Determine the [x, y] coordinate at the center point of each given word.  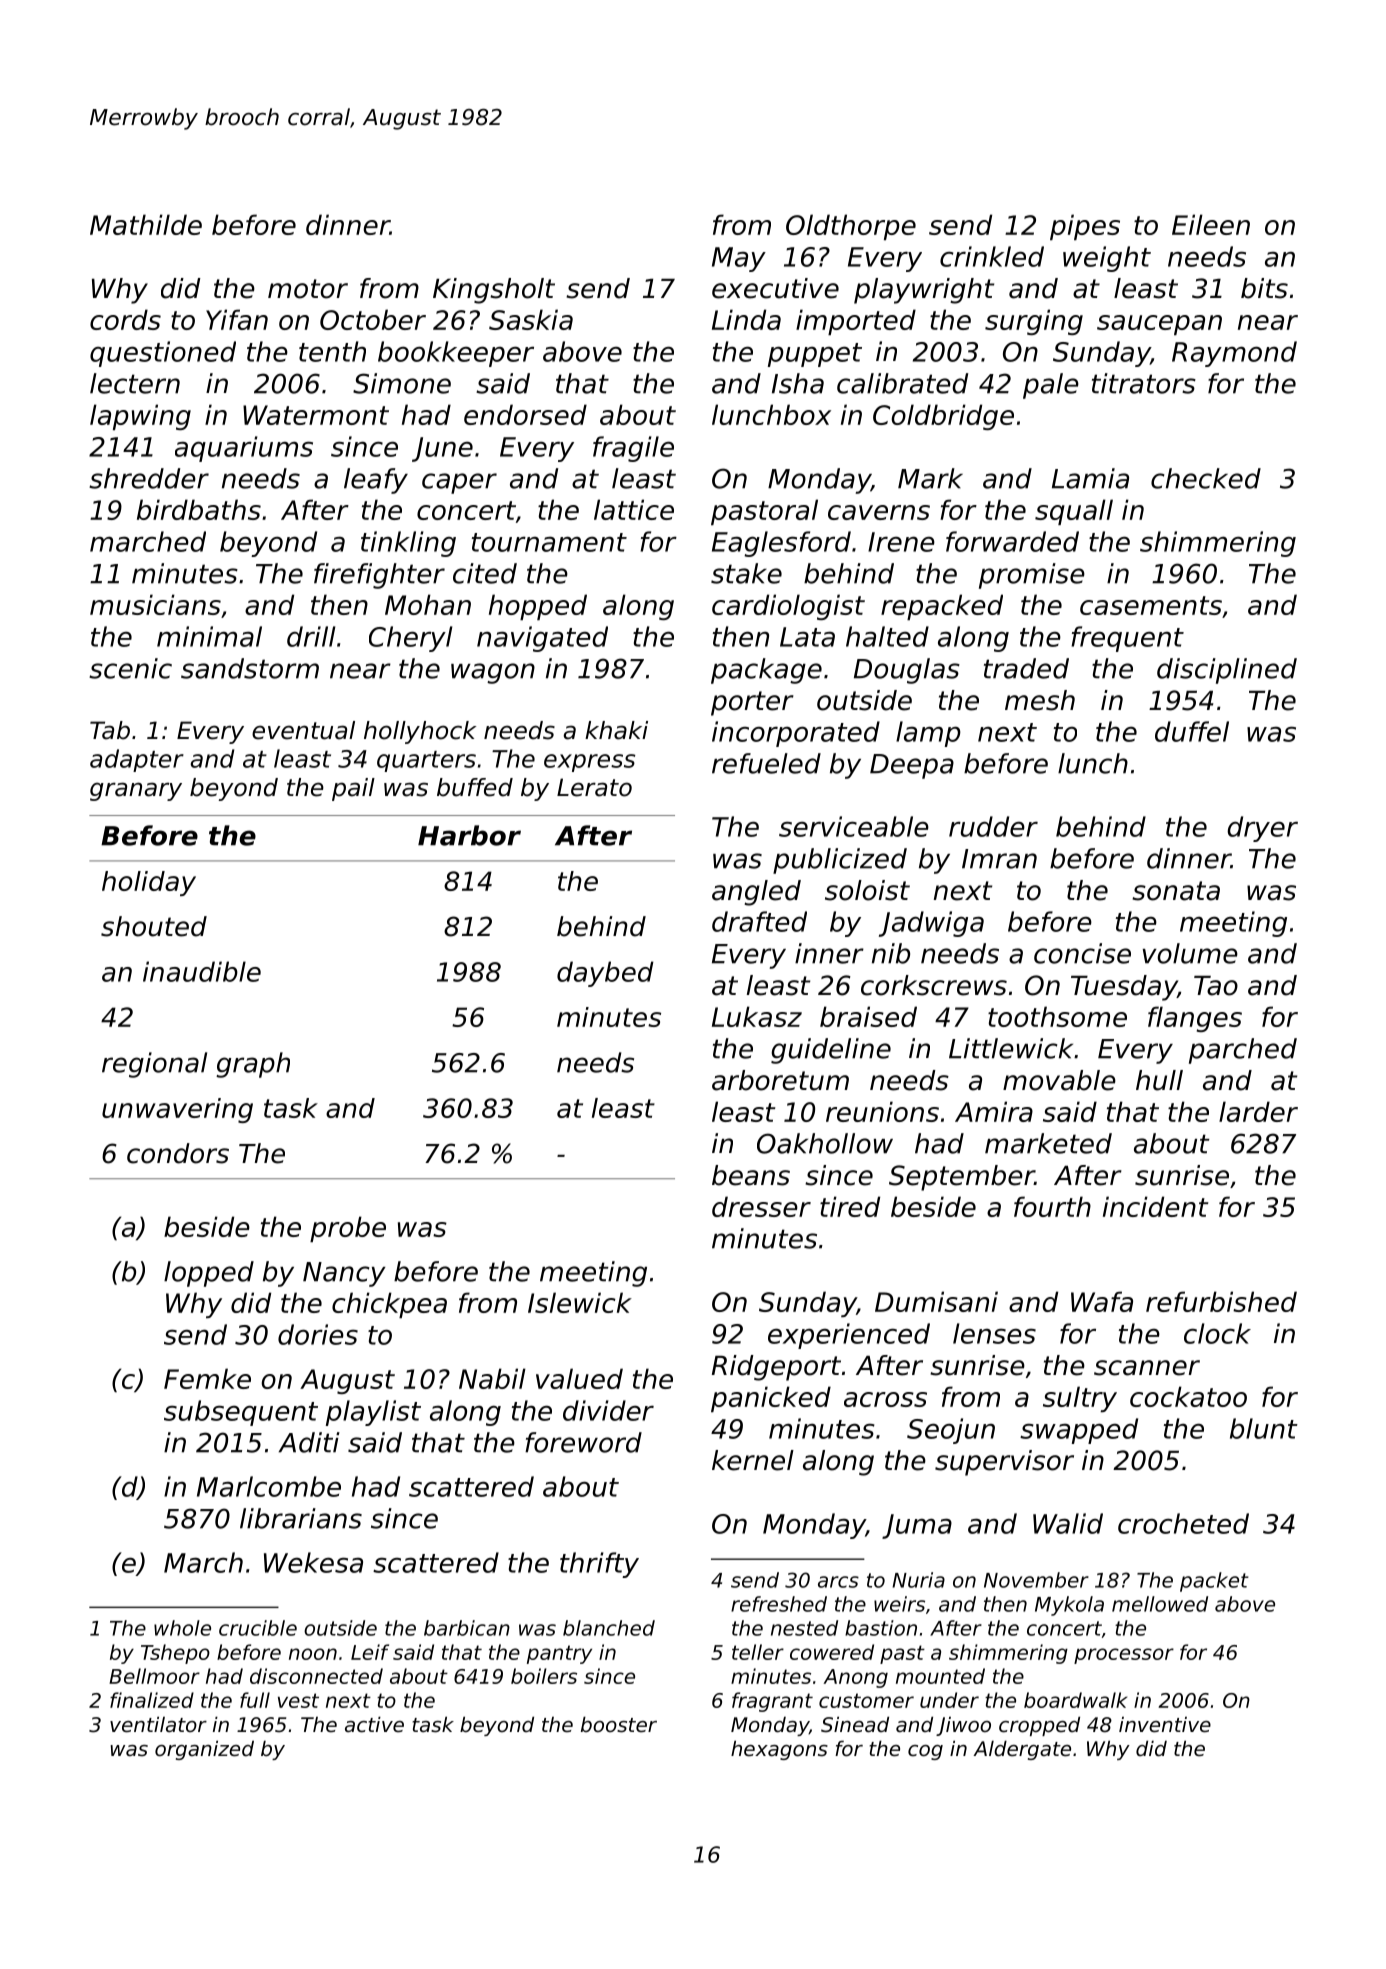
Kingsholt [494, 291]
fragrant [772, 1702]
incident [1155, 1206]
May [739, 259]
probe [348, 1229]
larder [1258, 1111]
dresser [761, 1206]
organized [204, 1750]
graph [253, 1065]
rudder [993, 826]
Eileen [1211, 224]
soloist [867, 890]
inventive [1165, 1725]
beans [751, 1175]
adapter [137, 760]
